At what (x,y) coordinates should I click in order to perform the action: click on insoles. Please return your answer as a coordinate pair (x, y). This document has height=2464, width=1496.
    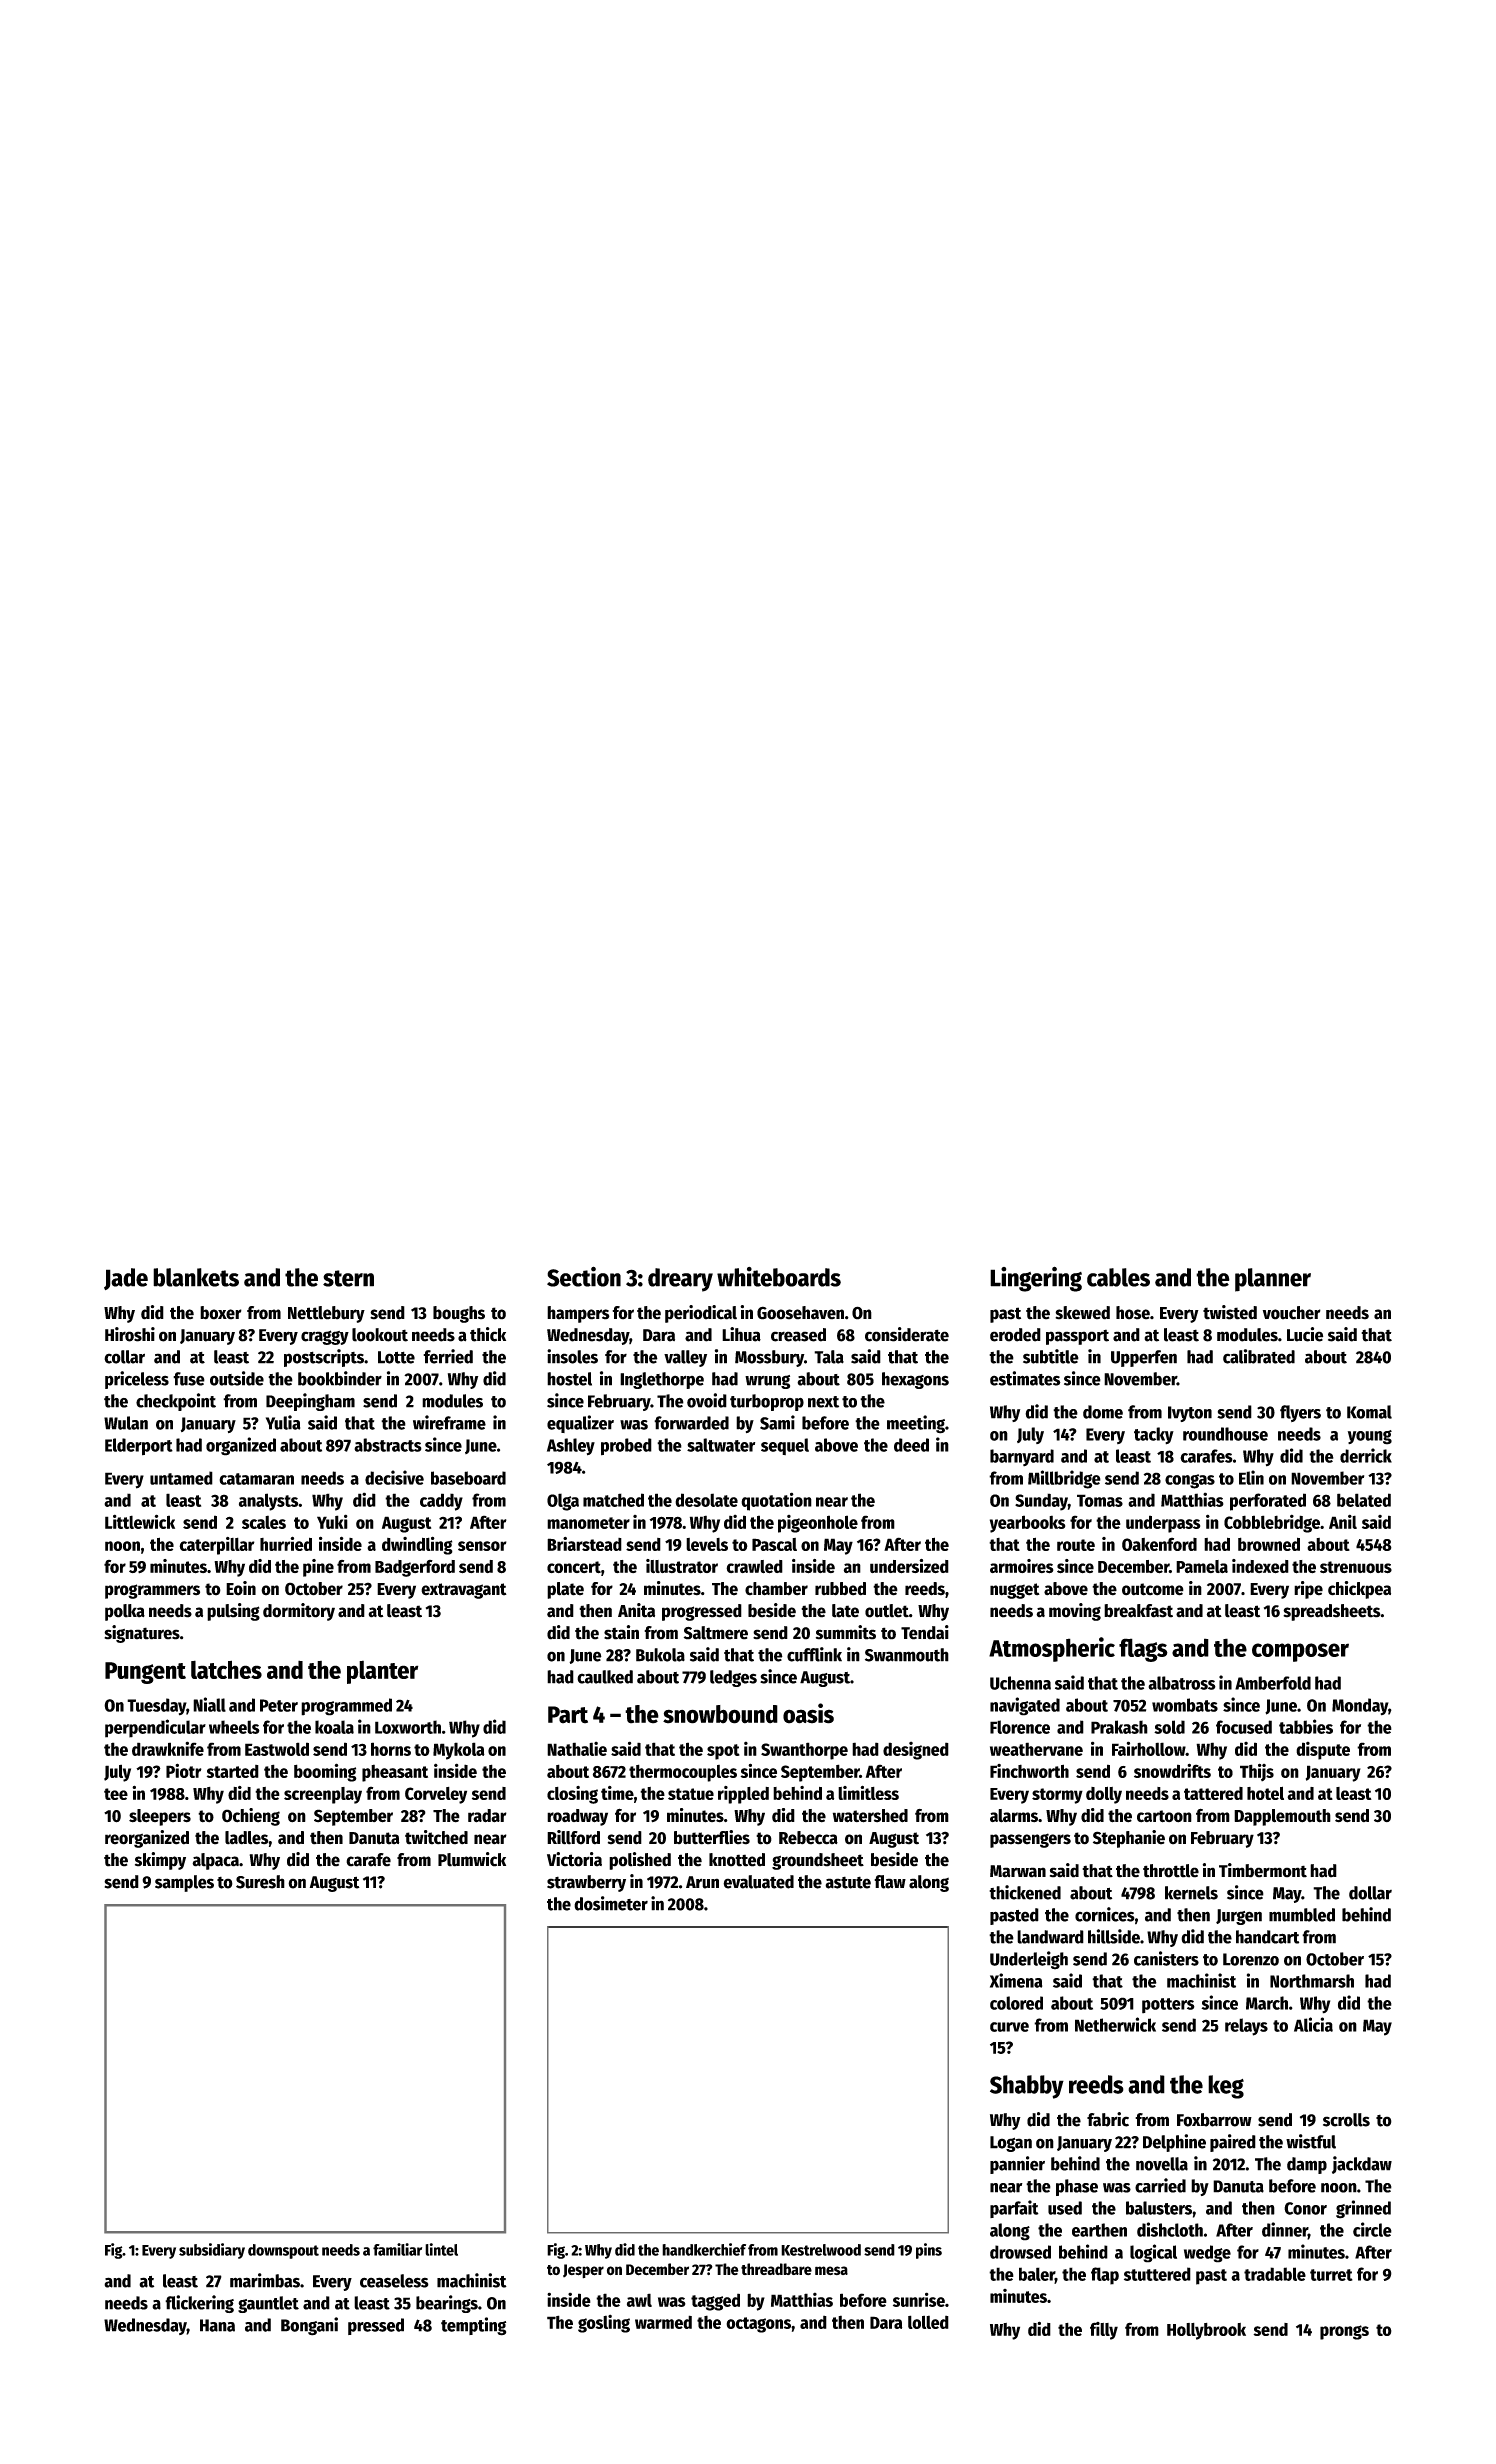
    Looking at the image, I should click on (572, 1356).
